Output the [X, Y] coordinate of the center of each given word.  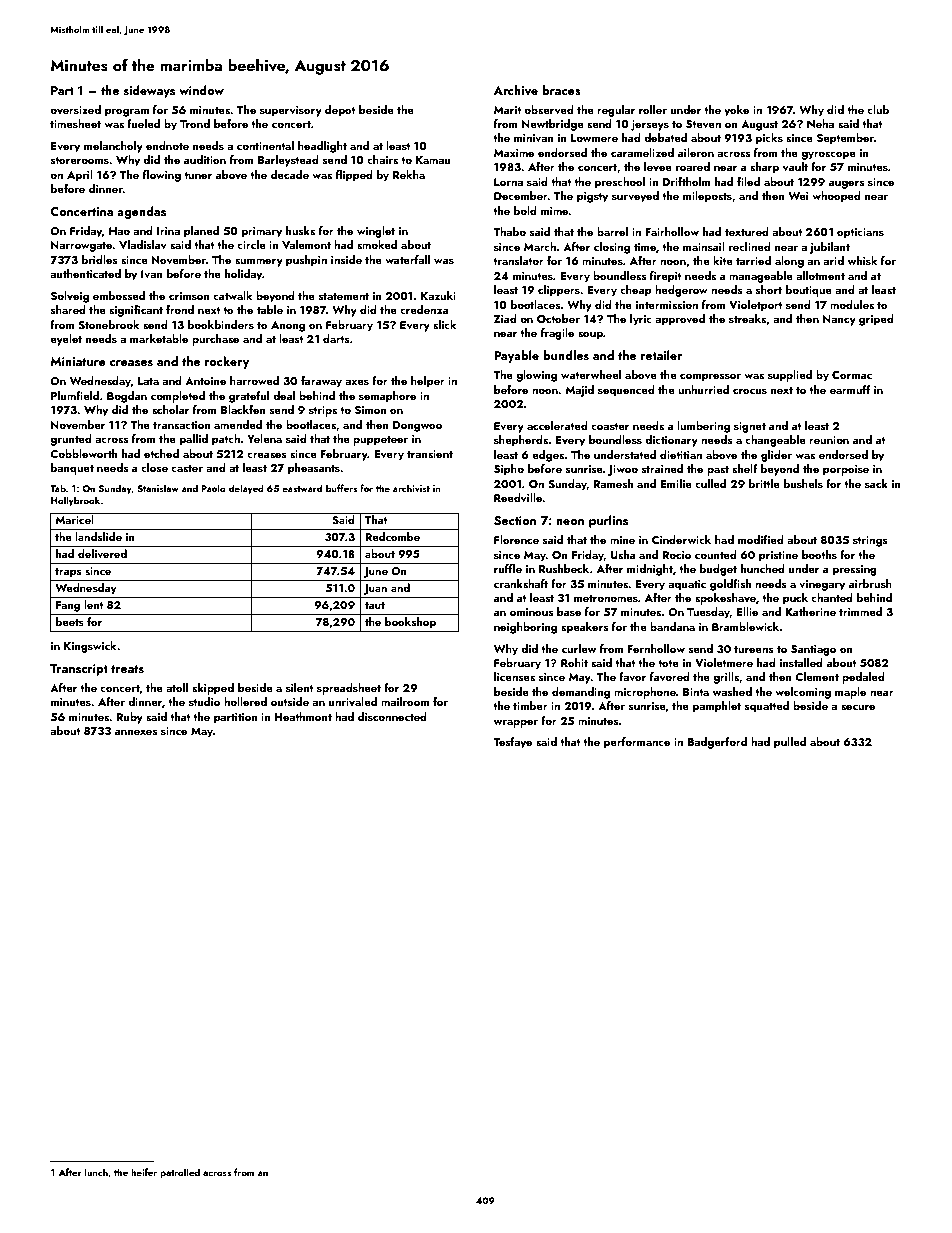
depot [340, 111]
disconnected [392, 716]
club [878, 109]
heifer [144, 1172]
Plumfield [75, 395]
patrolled [180, 1173]
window [201, 90]
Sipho [509, 470]
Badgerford [717, 743]
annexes [136, 732]
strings [870, 541]
